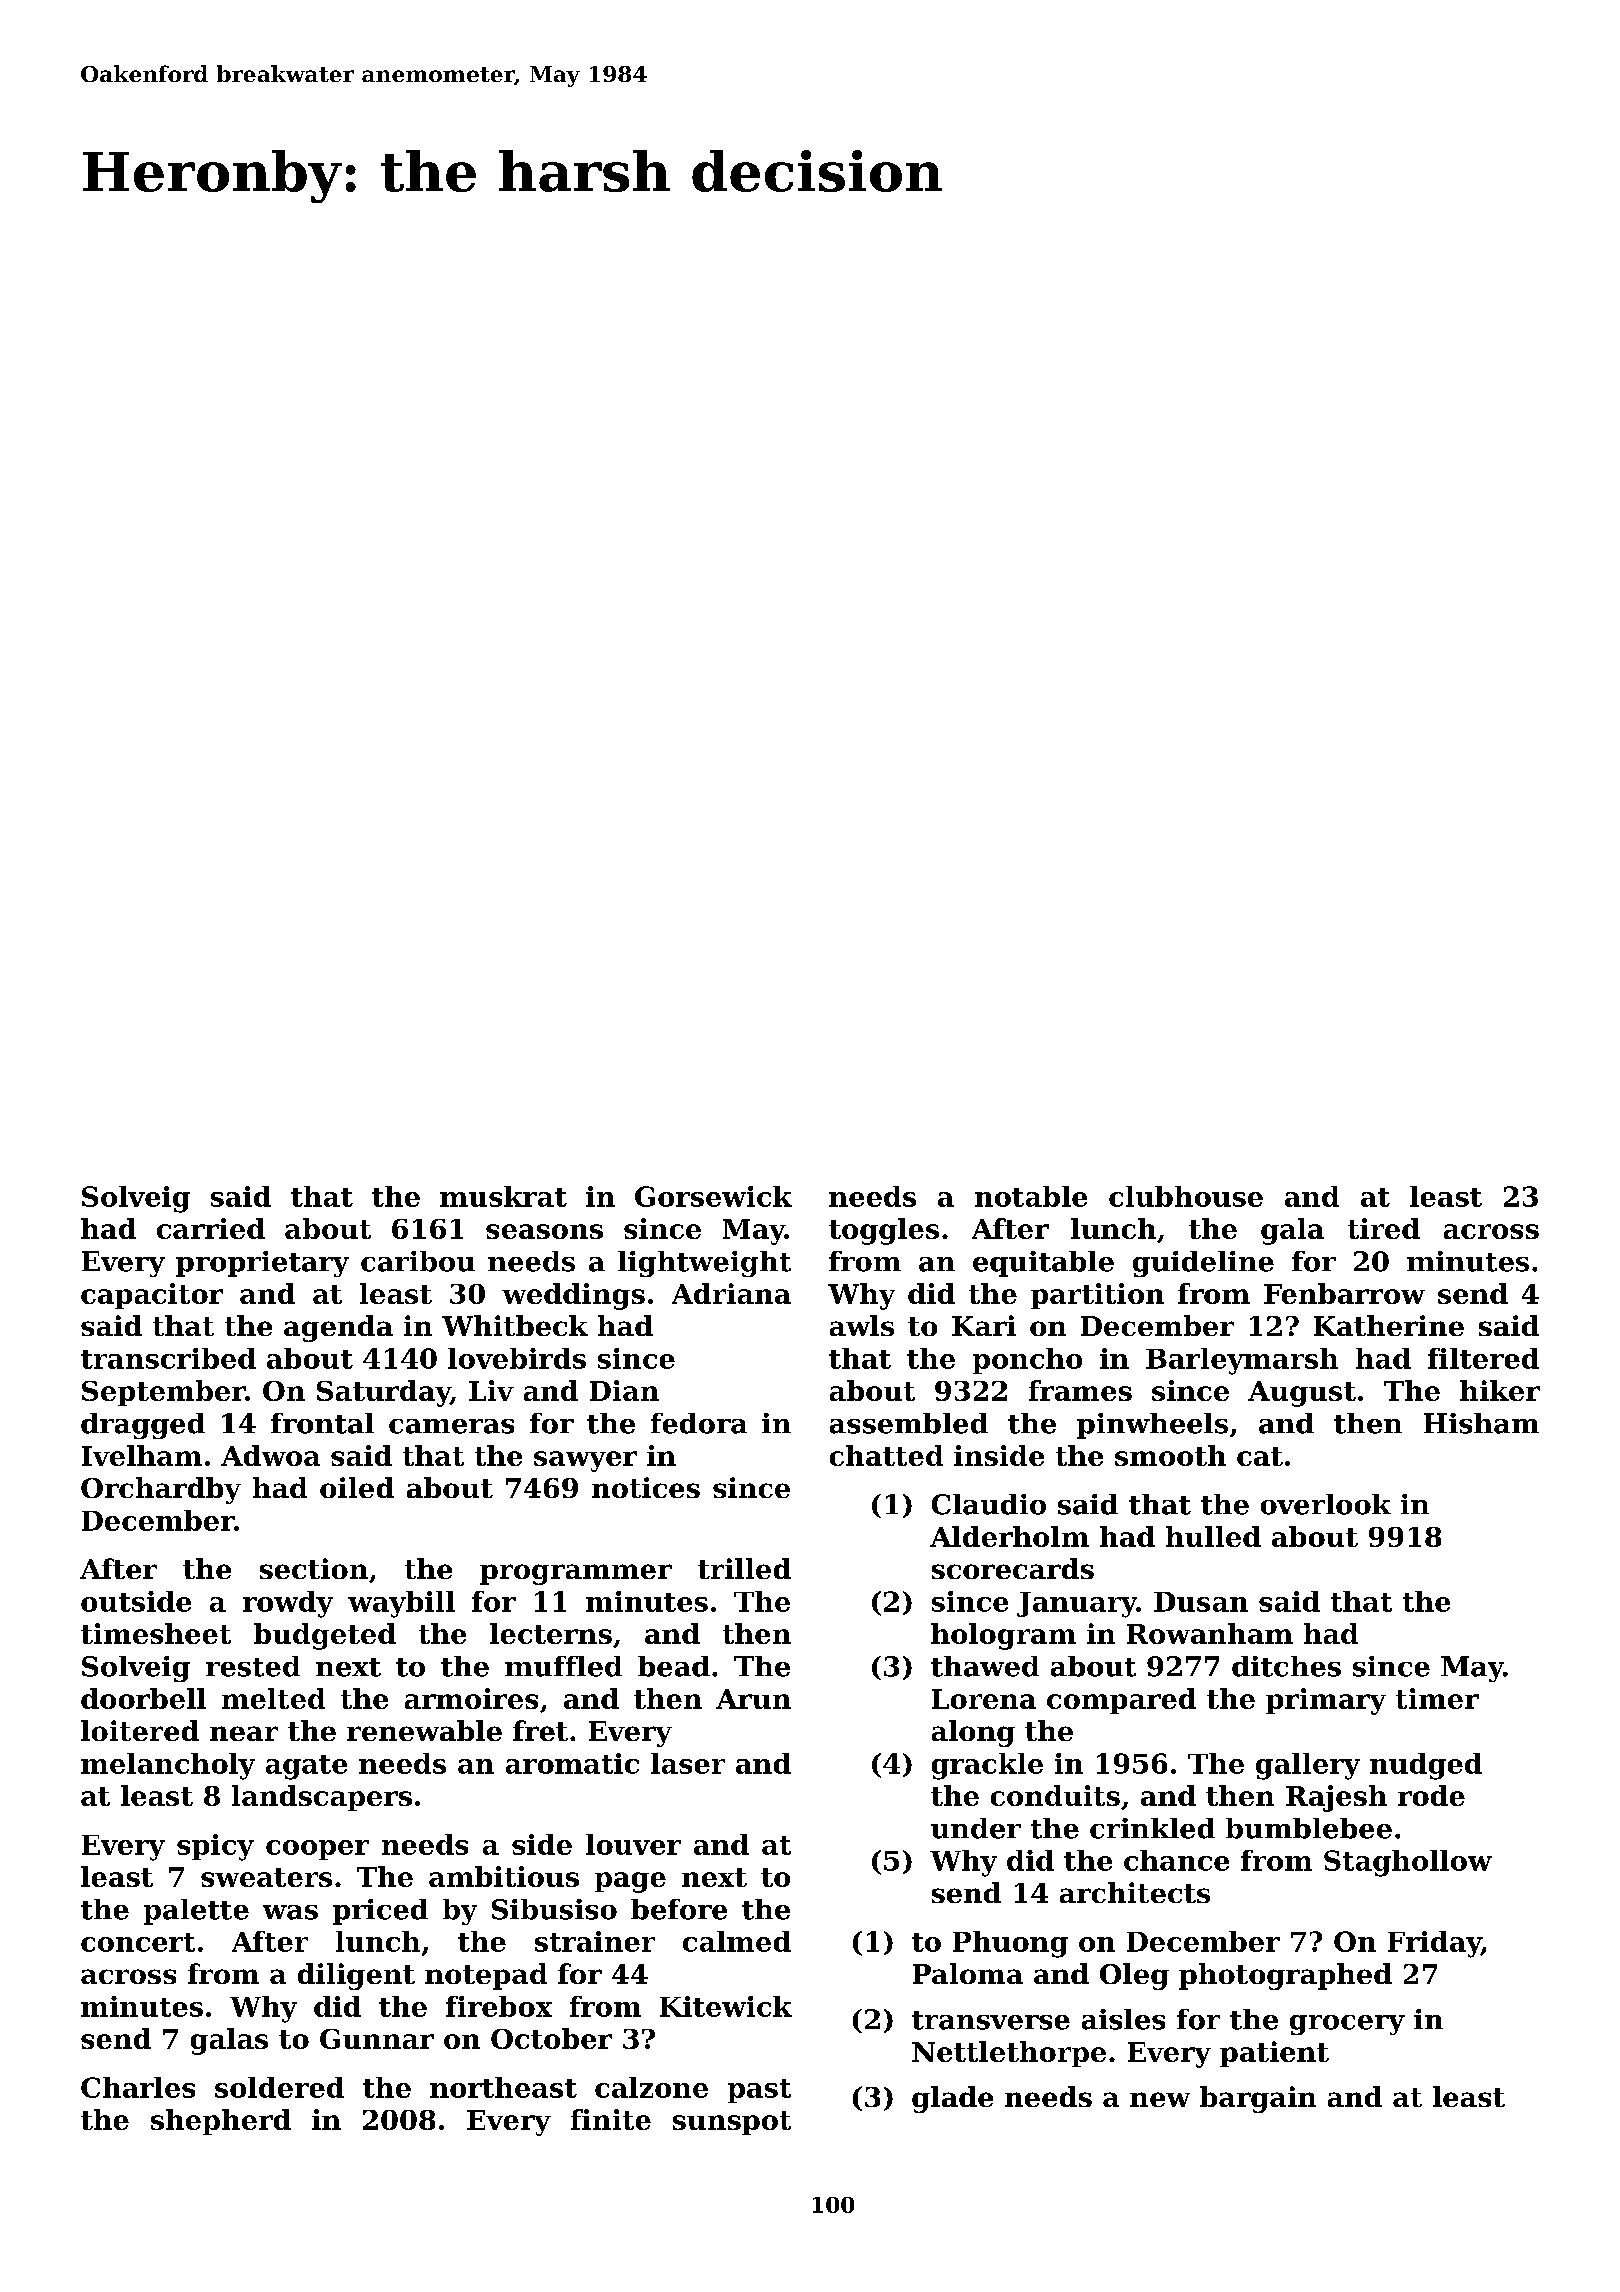  I want to click on carried, so click(211, 1228).
